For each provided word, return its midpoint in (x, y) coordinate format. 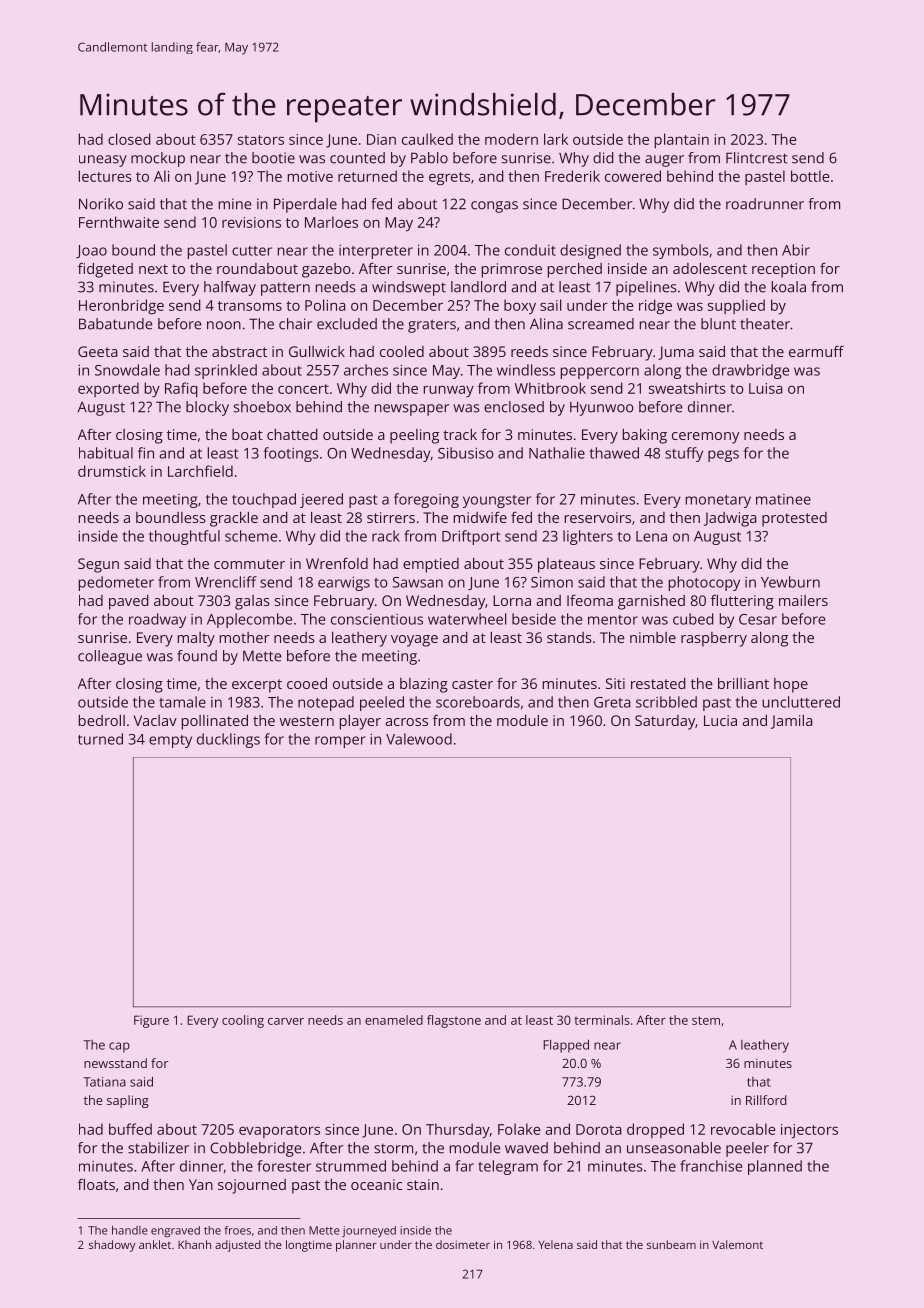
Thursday (458, 1131)
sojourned (252, 1186)
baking (645, 436)
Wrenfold (337, 563)
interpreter (376, 252)
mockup (158, 159)
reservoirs (598, 517)
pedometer (116, 583)
